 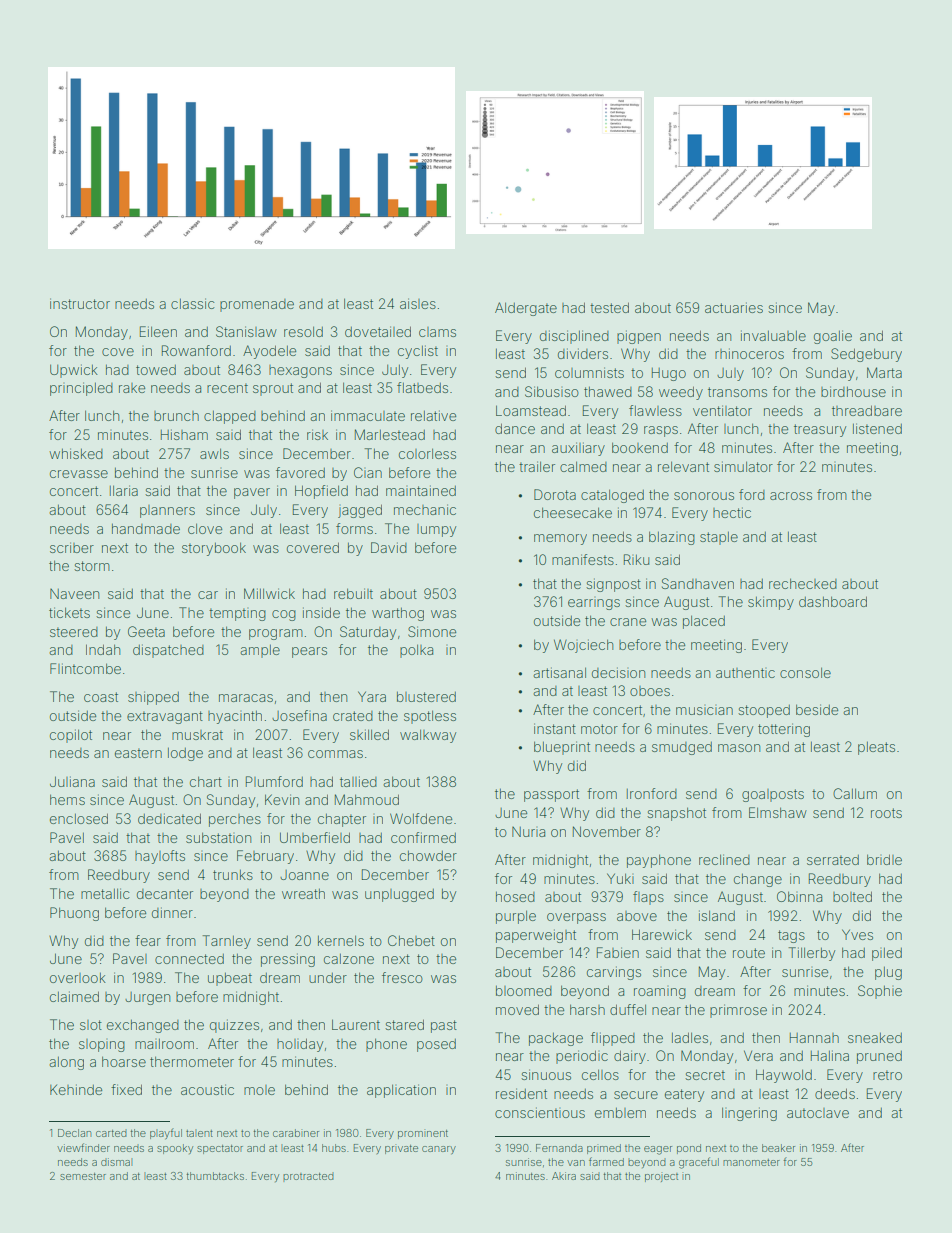 What do you see at coordinates (74, 914) in the page?
I see `Phuong` at bounding box center [74, 914].
